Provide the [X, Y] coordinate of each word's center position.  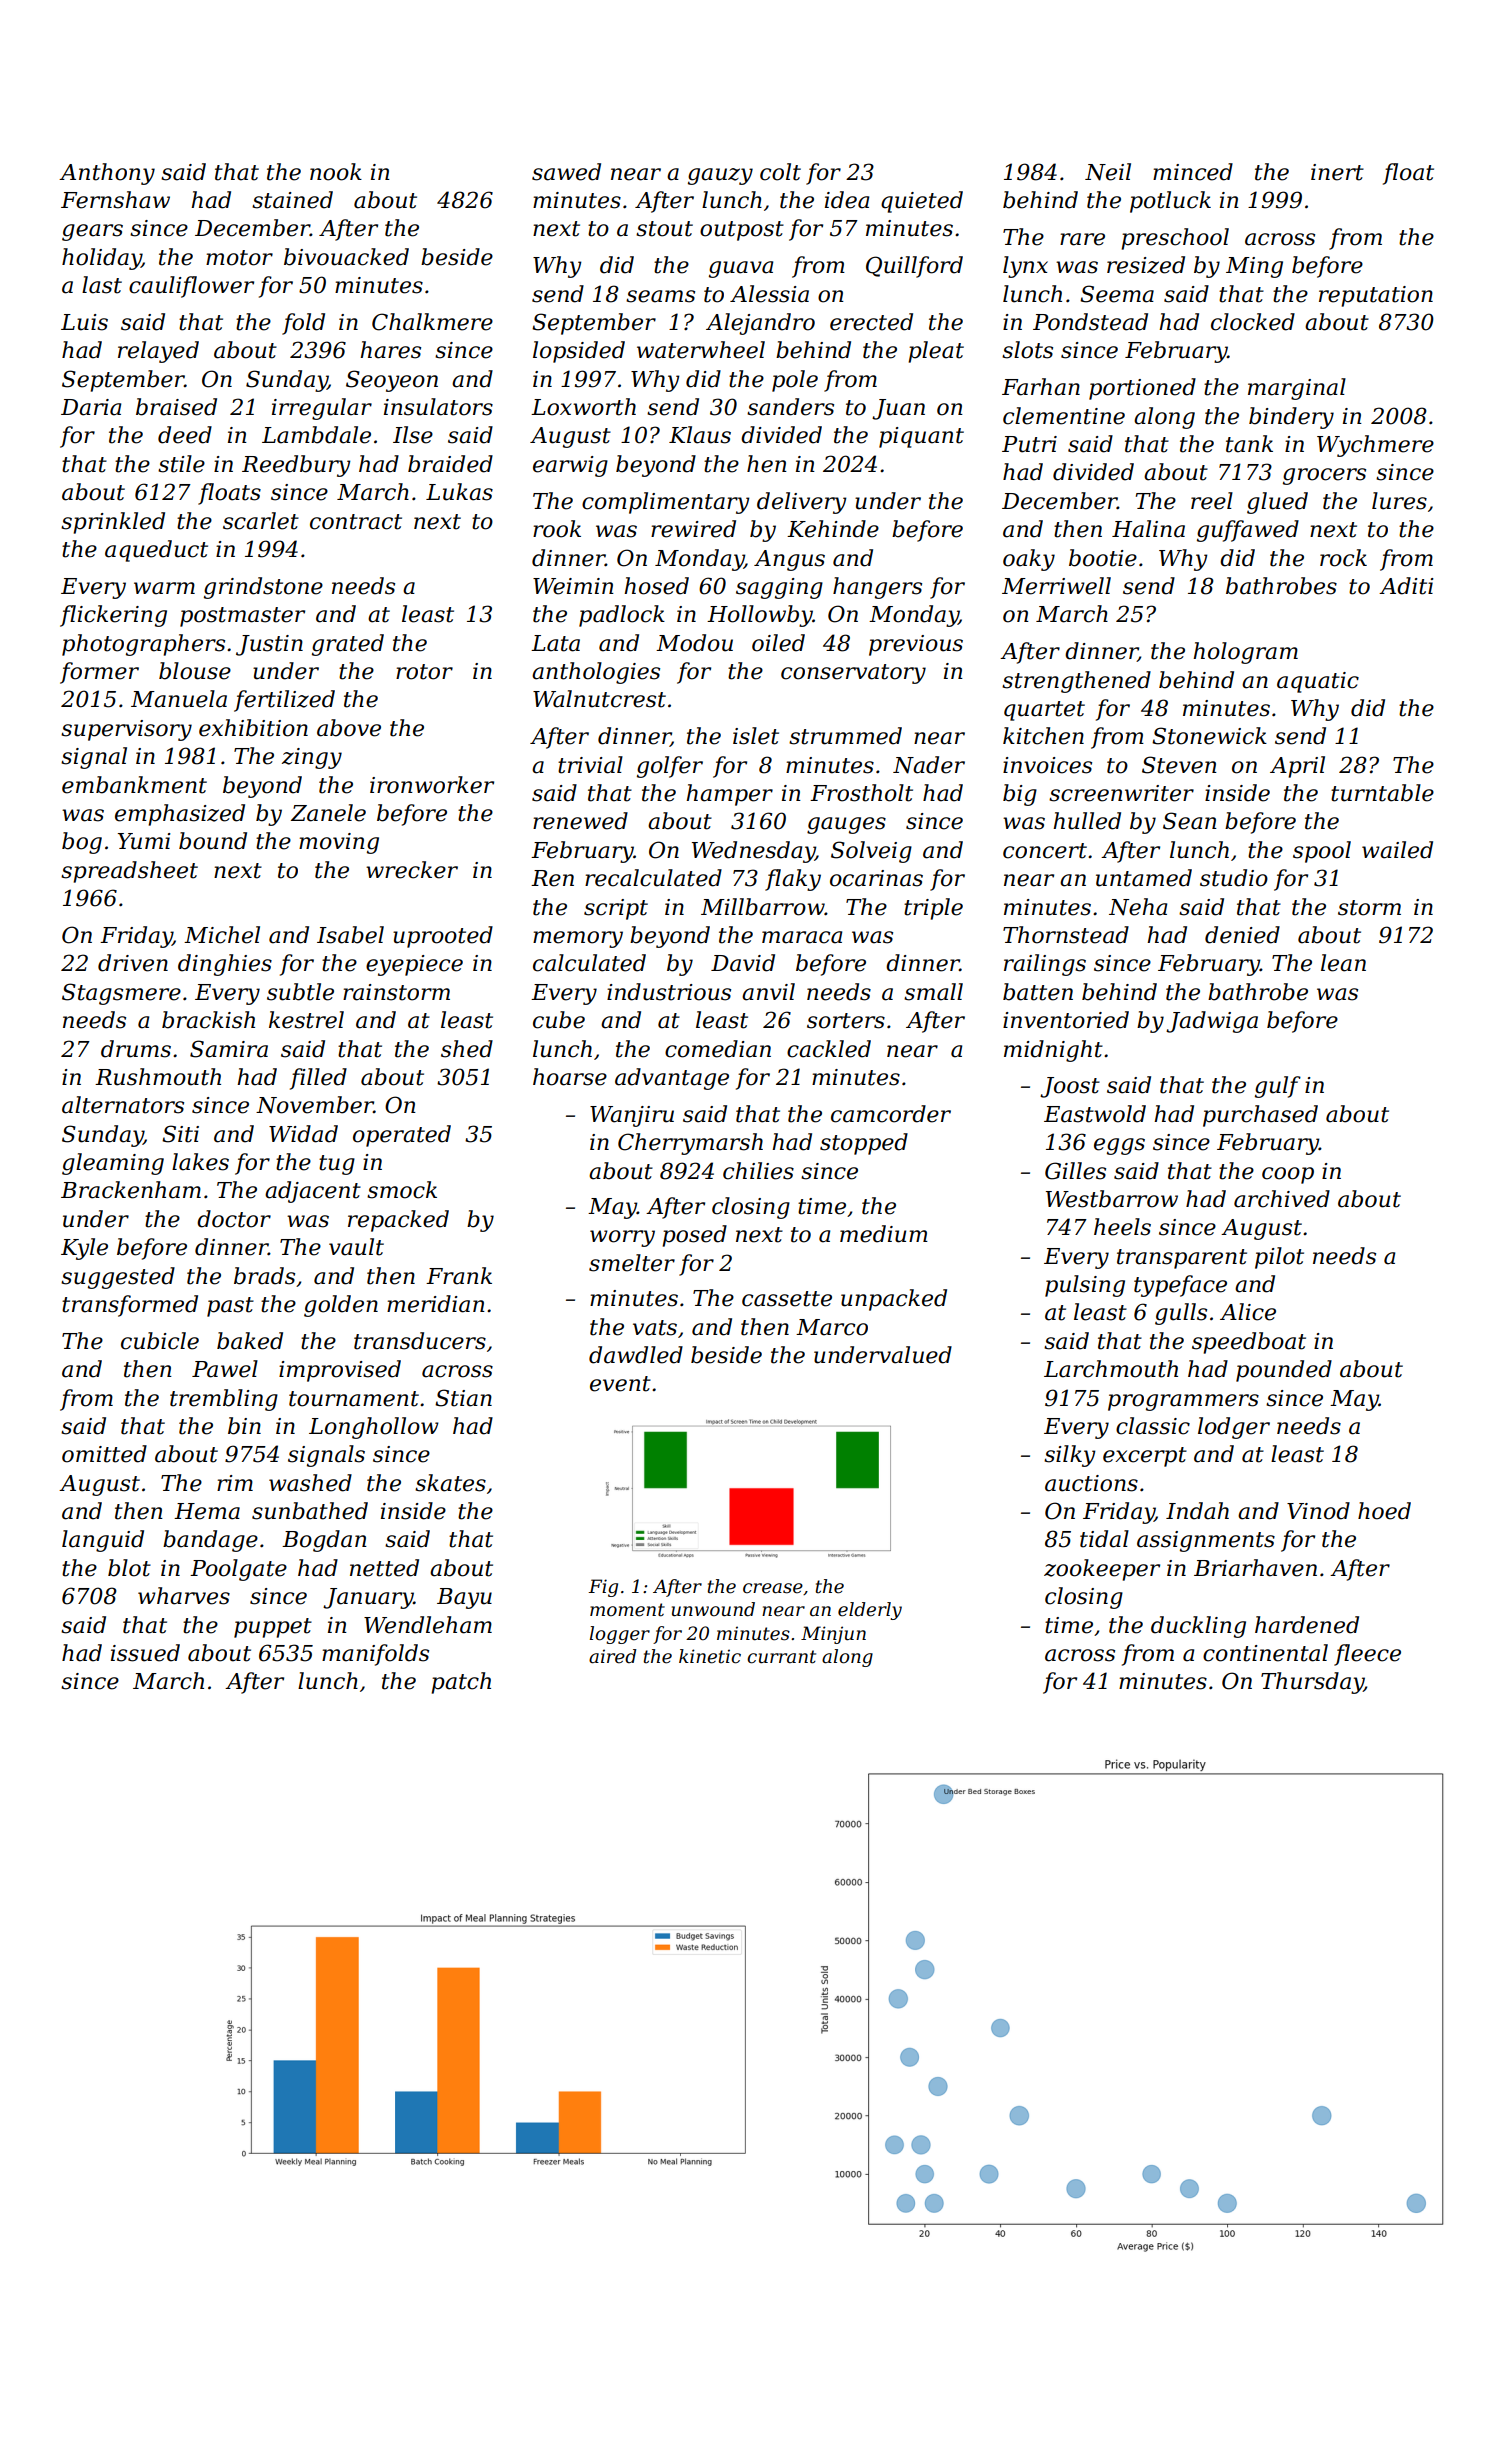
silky [1069, 1456]
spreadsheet [129, 872]
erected [871, 322]
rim [235, 1483]
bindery [1291, 418]
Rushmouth [158, 1077]
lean [1343, 963]
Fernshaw [115, 200]
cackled [829, 1049]
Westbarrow [1112, 1199]
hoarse [570, 1077]
